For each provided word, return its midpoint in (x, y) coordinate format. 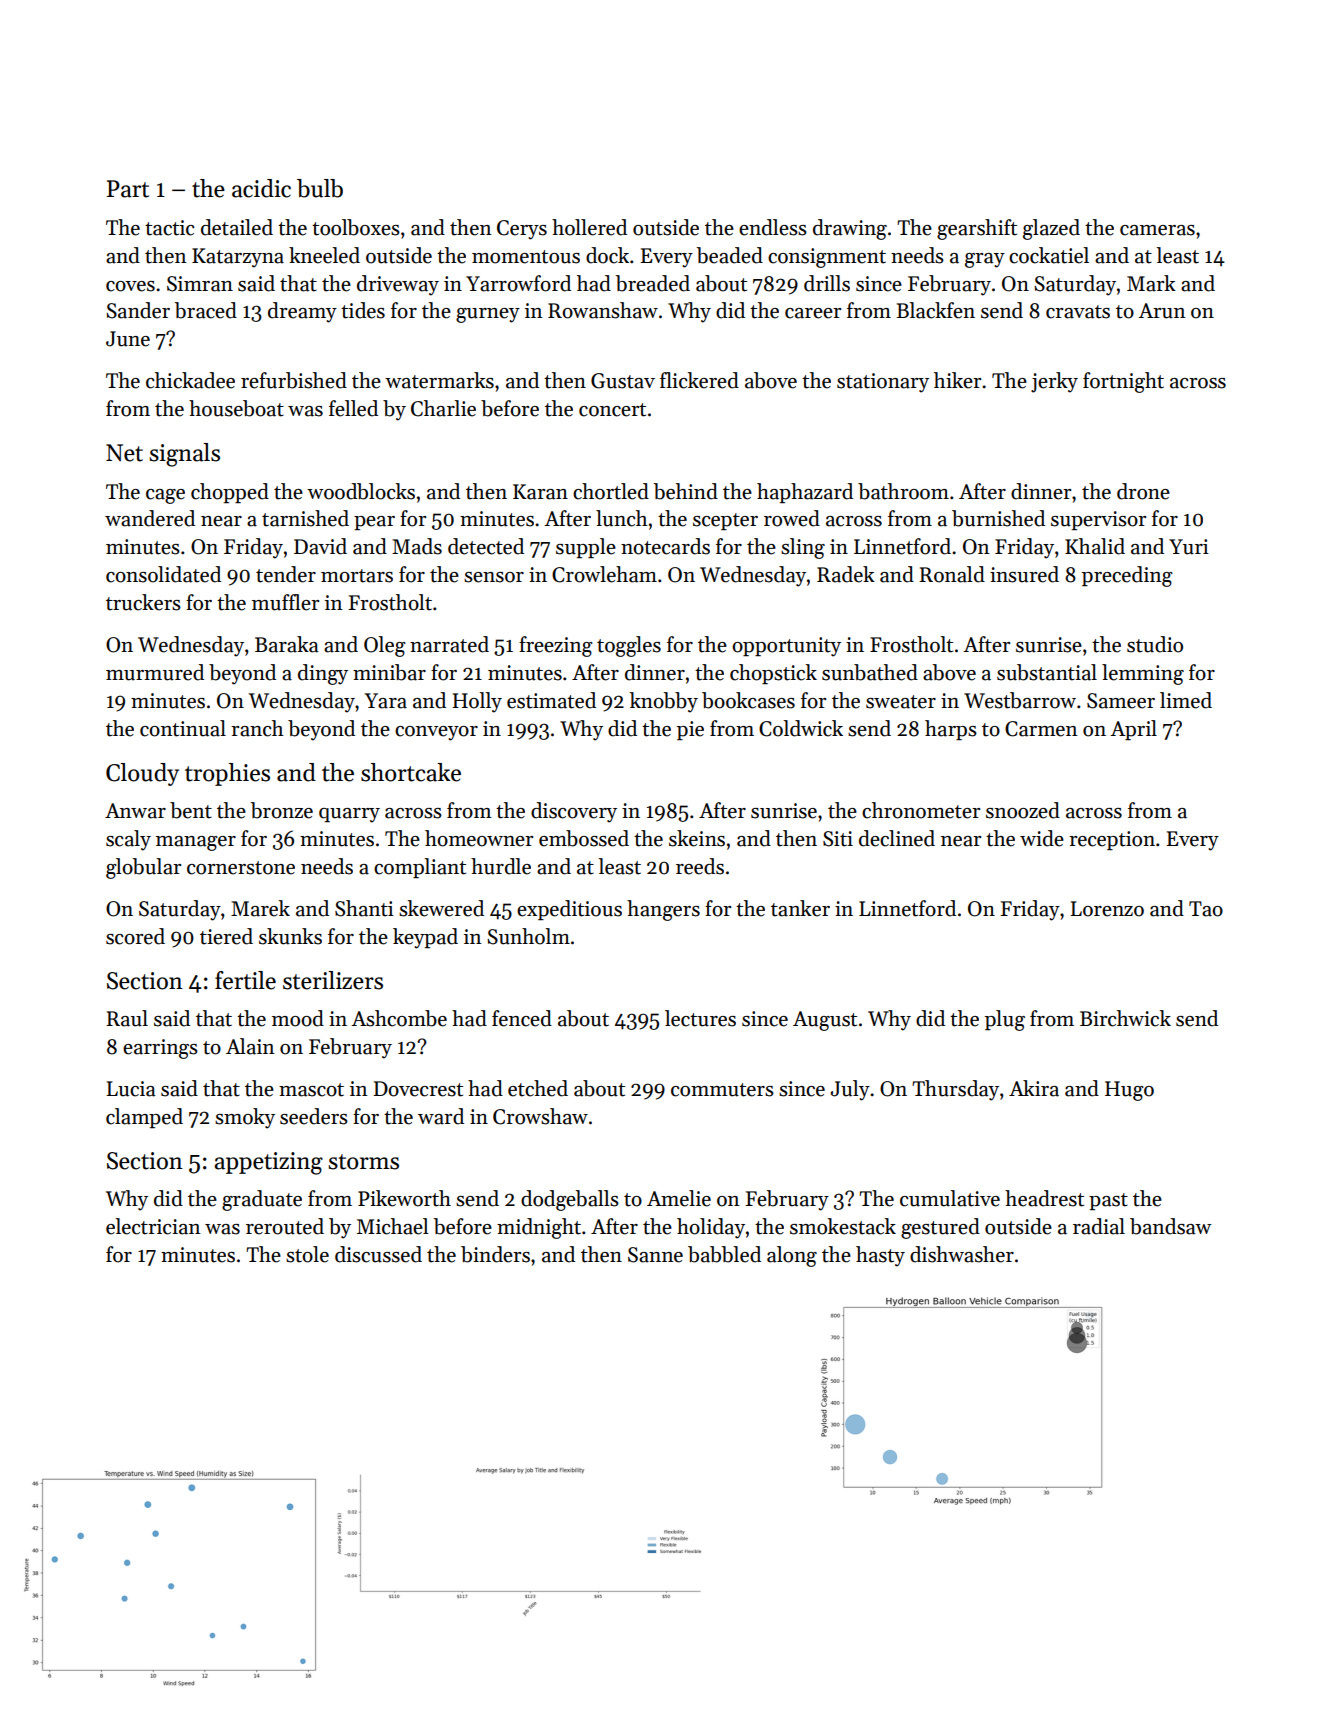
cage (165, 496)
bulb (320, 188)
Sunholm (528, 936)
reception (1112, 840)
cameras (1157, 230)
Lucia (131, 1089)
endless (773, 227)
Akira (1034, 1088)
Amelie (679, 1198)
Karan (540, 492)
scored (135, 936)
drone (1143, 491)
